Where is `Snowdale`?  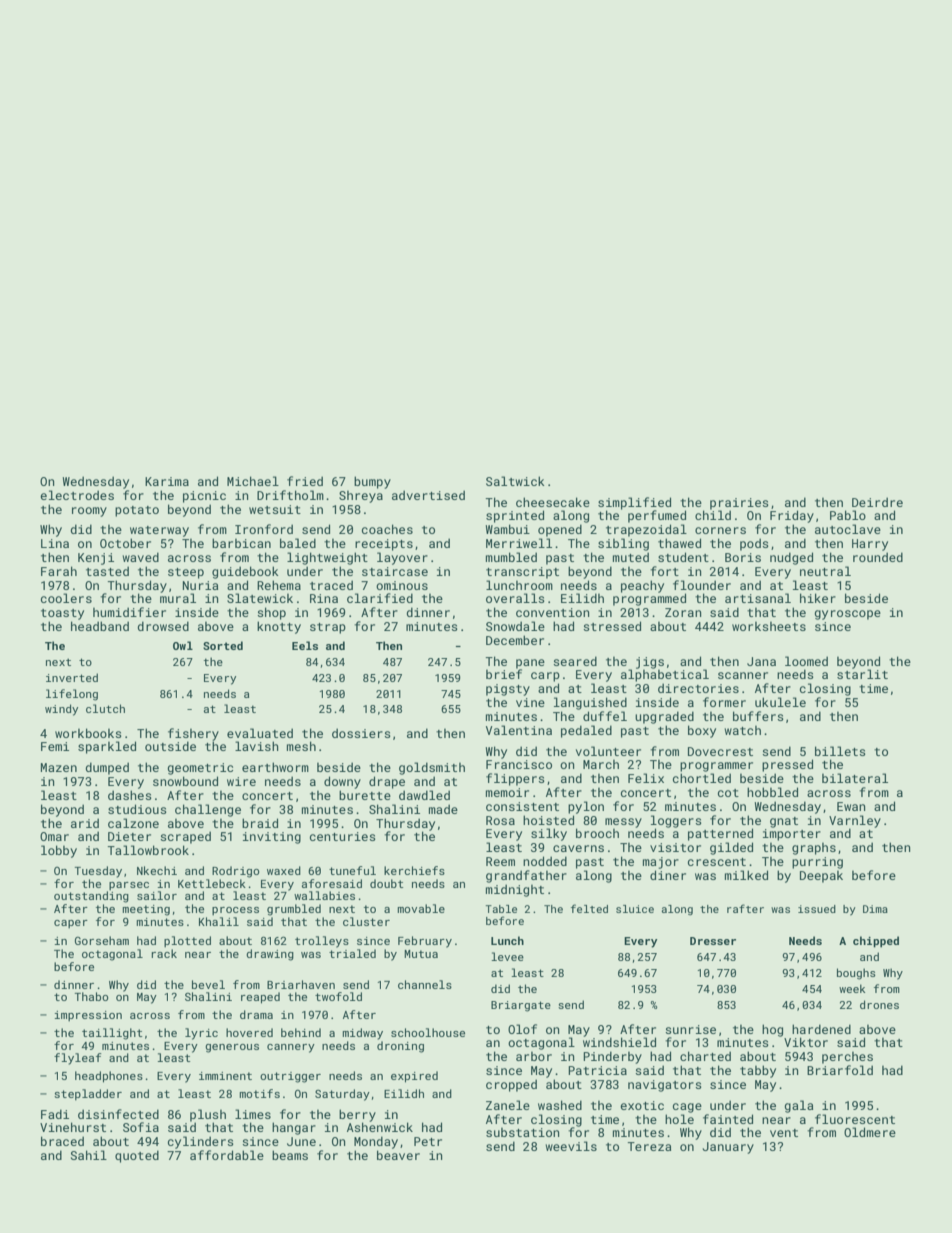
Snowdale is located at coordinates (515, 626).
